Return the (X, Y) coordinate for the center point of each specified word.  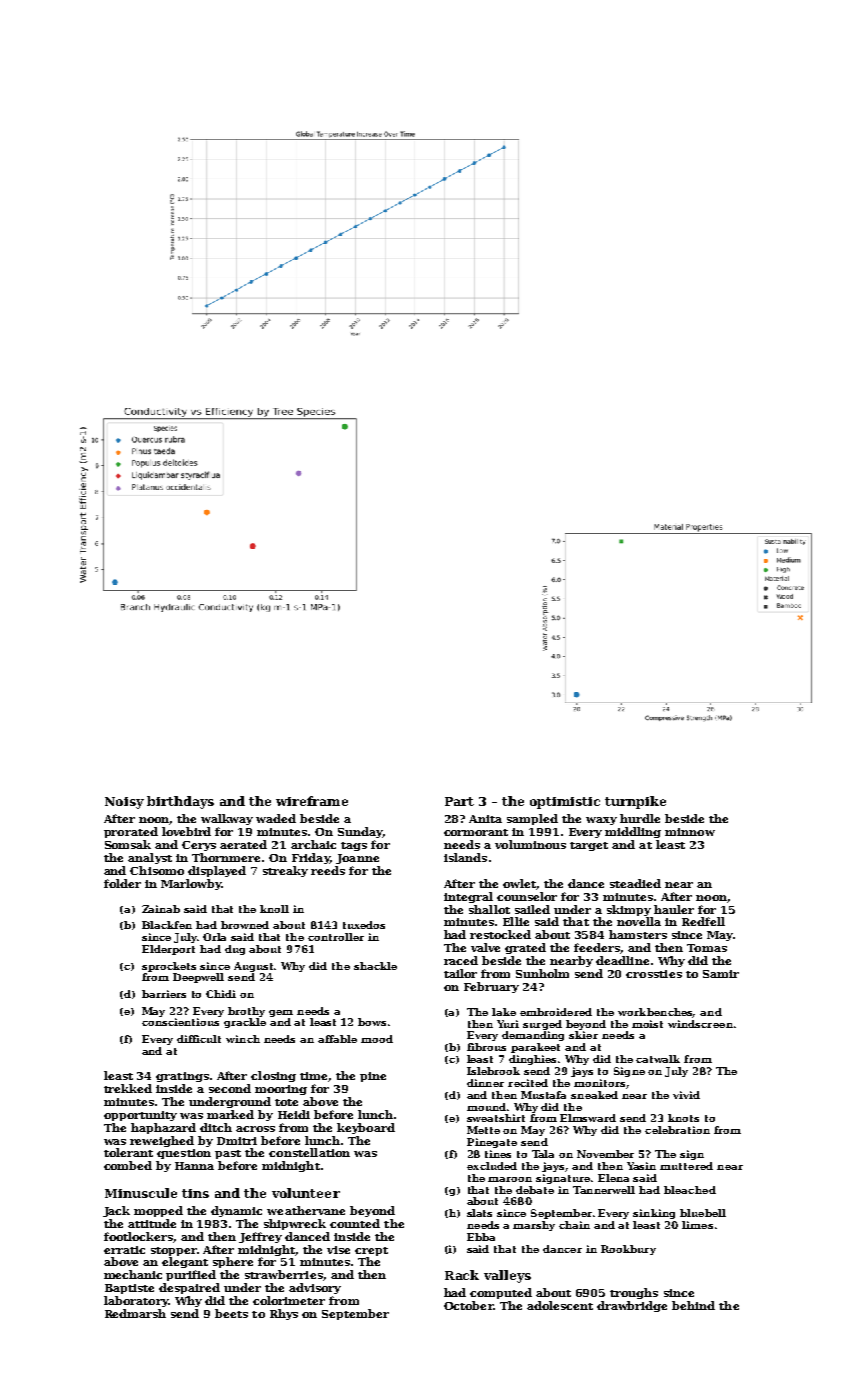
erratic (124, 1250)
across (255, 1129)
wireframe (312, 801)
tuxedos (364, 925)
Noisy (124, 803)
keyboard (366, 1128)
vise (338, 1250)
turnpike (635, 802)
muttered (686, 1166)
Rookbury (628, 1250)
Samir (721, 974)
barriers (164, 994)
